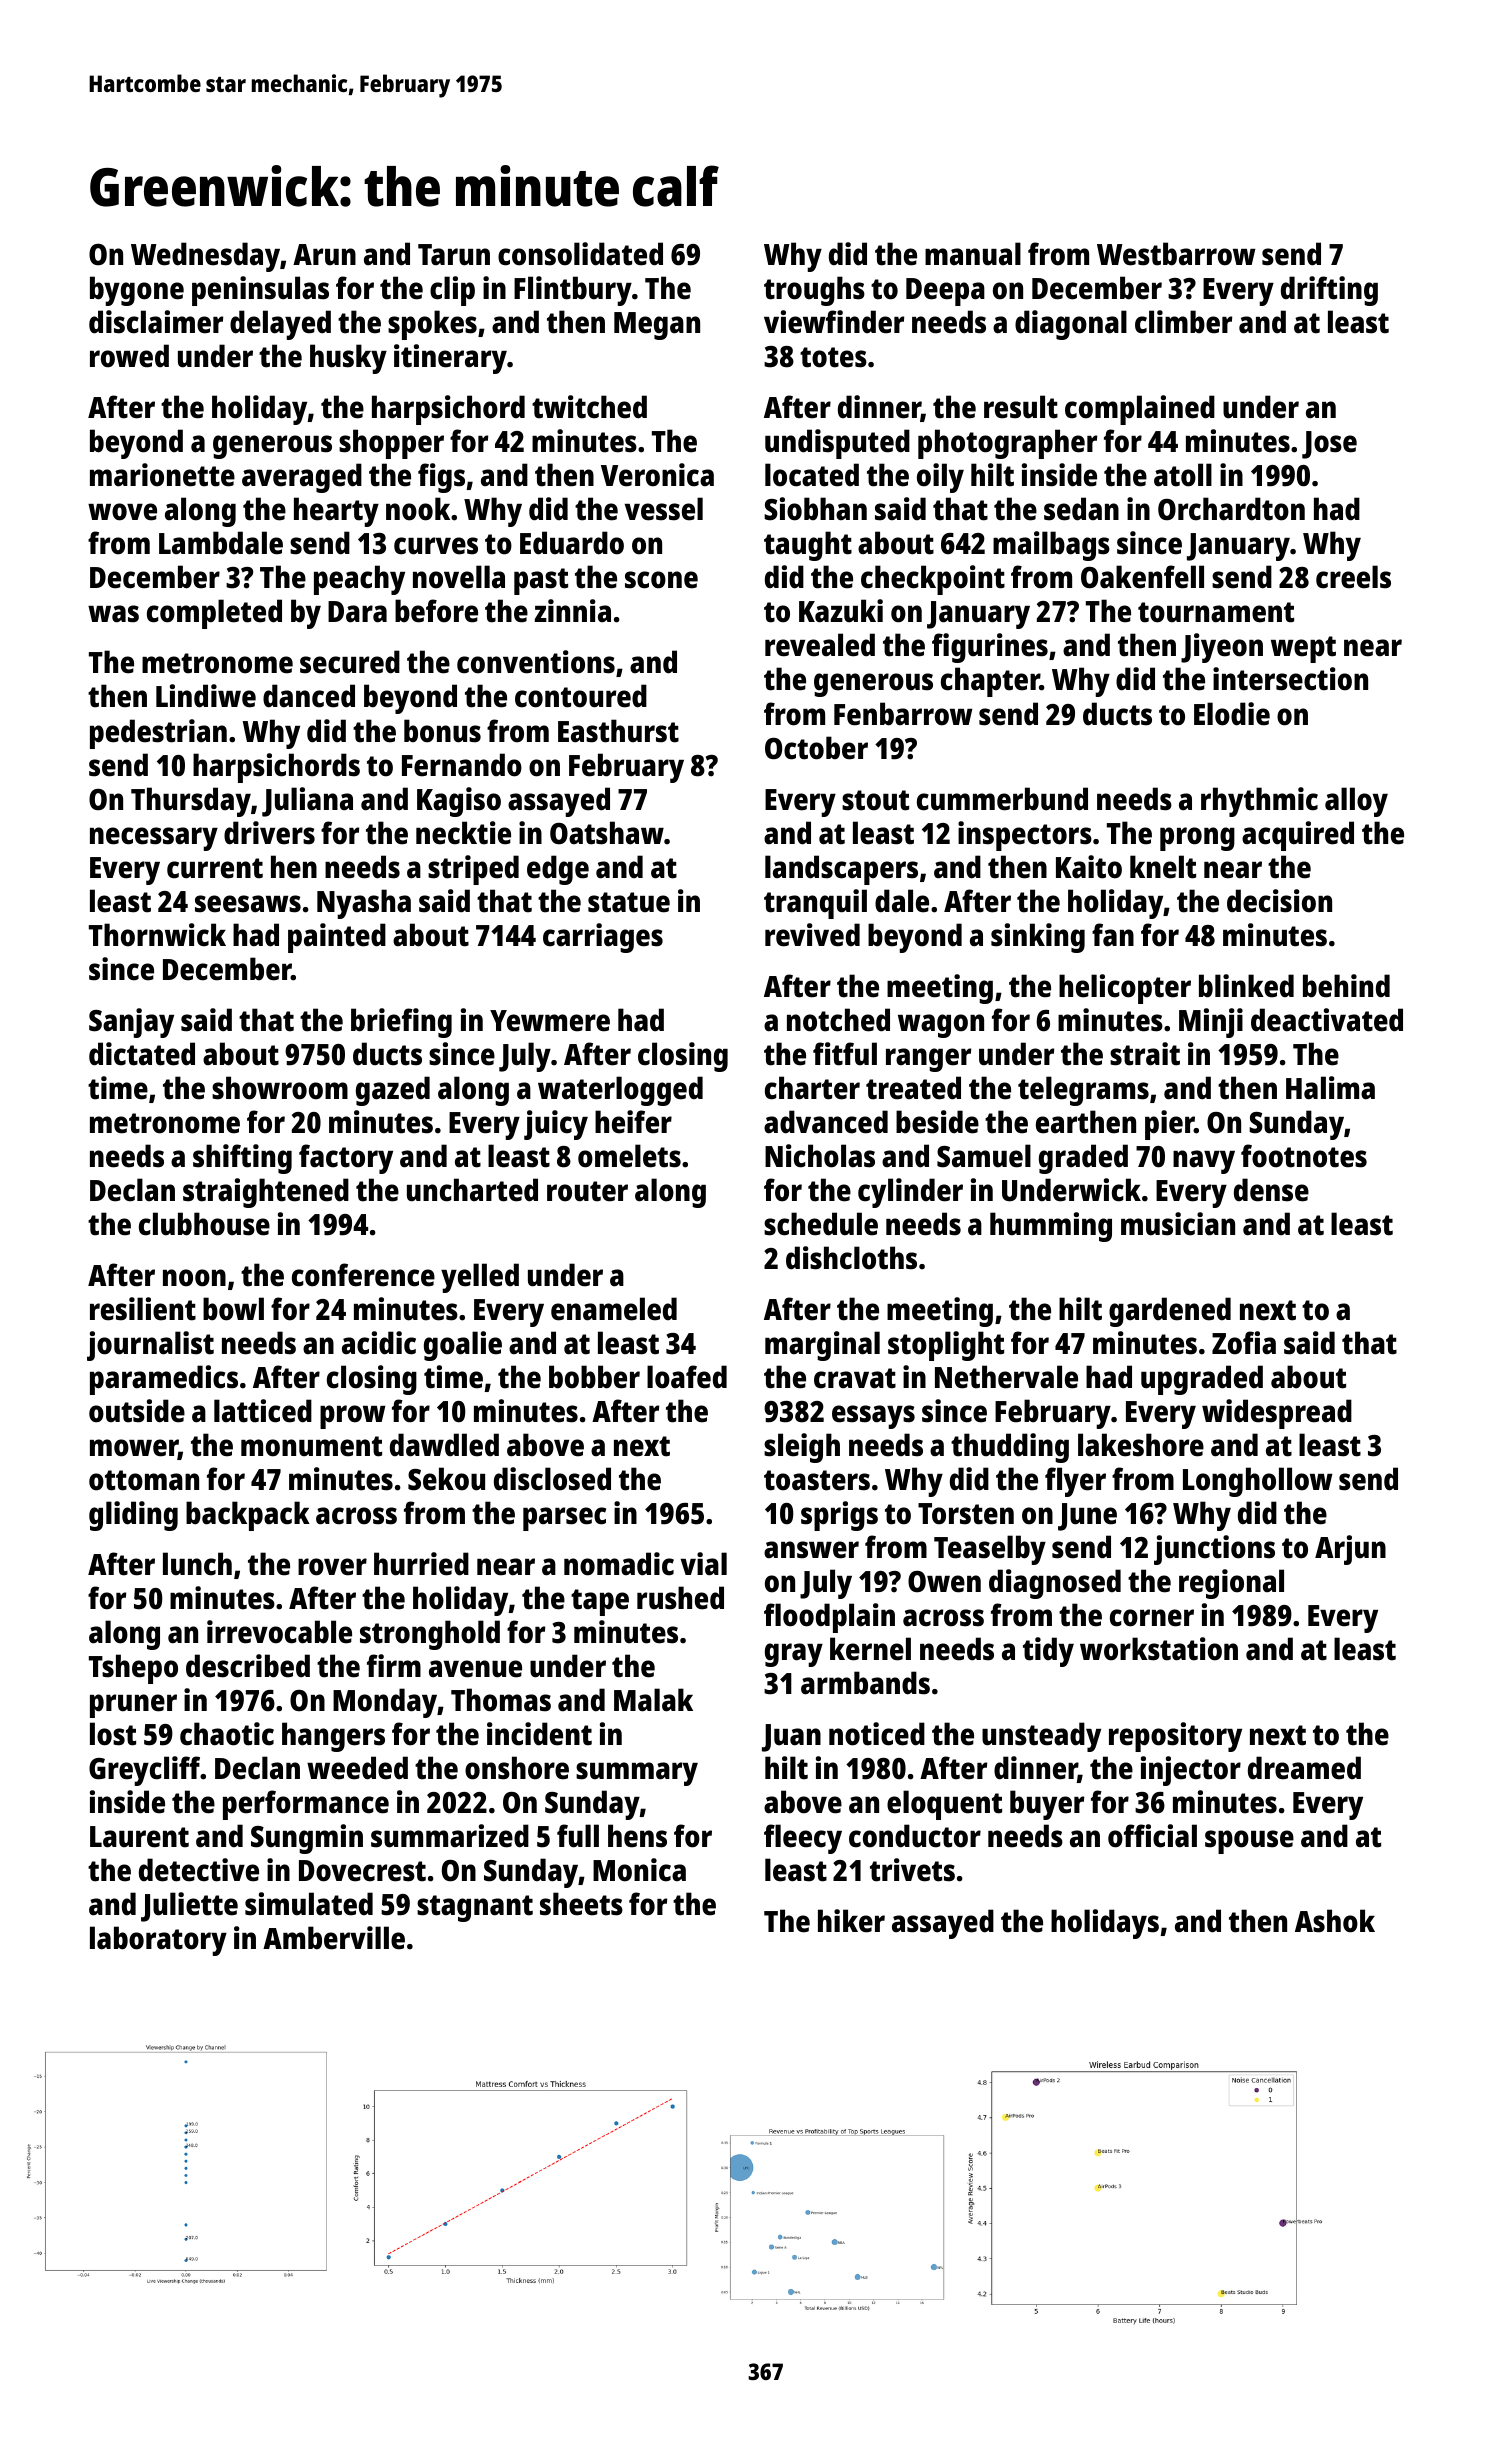 The height and width of the screenshot is (2464, 1496). I want to click on Siobhan, so click(815, 509).
